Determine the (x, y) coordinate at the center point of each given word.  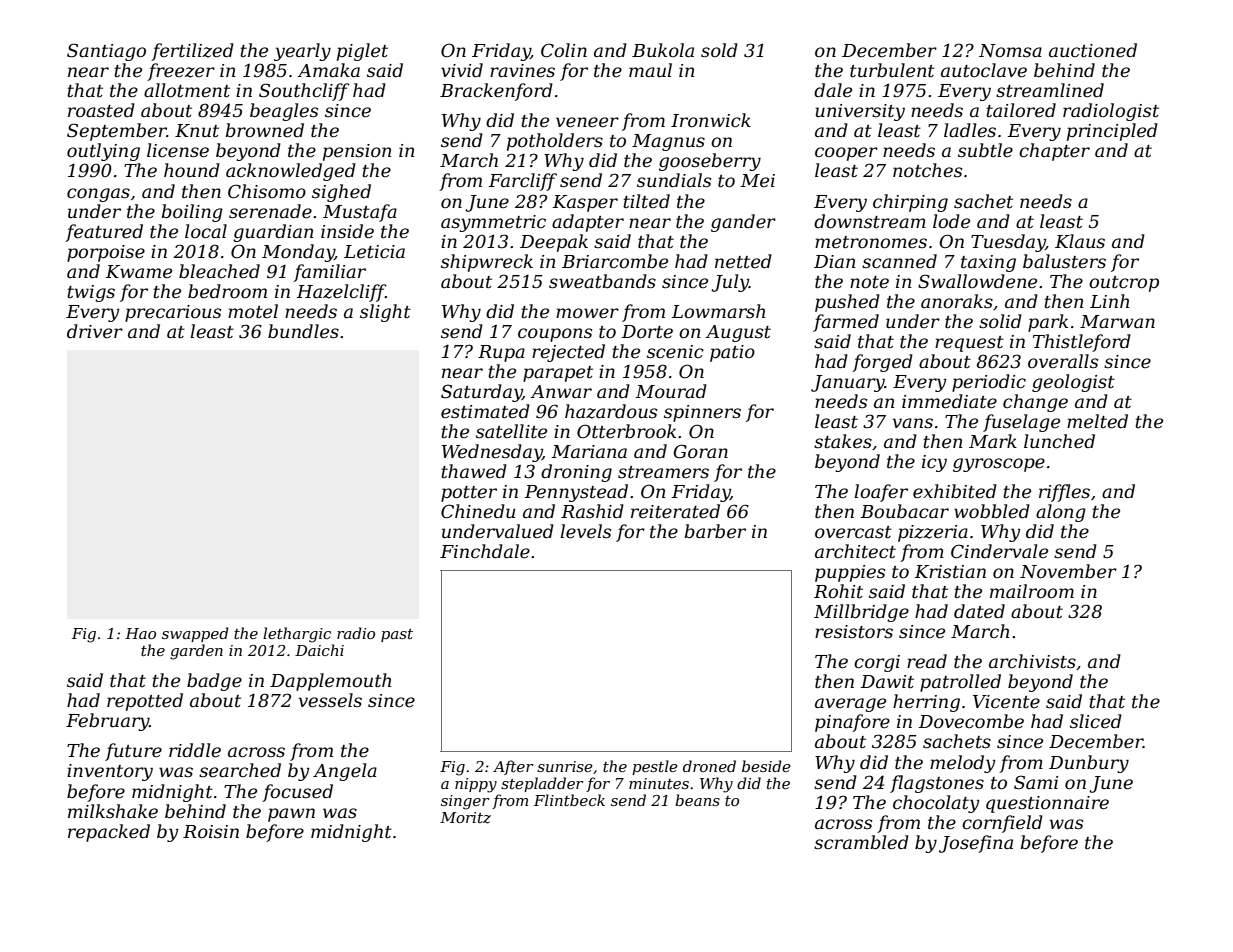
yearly (302, 52)
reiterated (675, 511)
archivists (1032, 661)
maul (650, 70)
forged (882, 363)
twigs (91, 293)
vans (913, 423)
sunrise (565, 766)
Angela (345, 772)
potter (469, 494)
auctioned (1093, 50)
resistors (854, 632)
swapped (195, 634)
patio (732, 353)
